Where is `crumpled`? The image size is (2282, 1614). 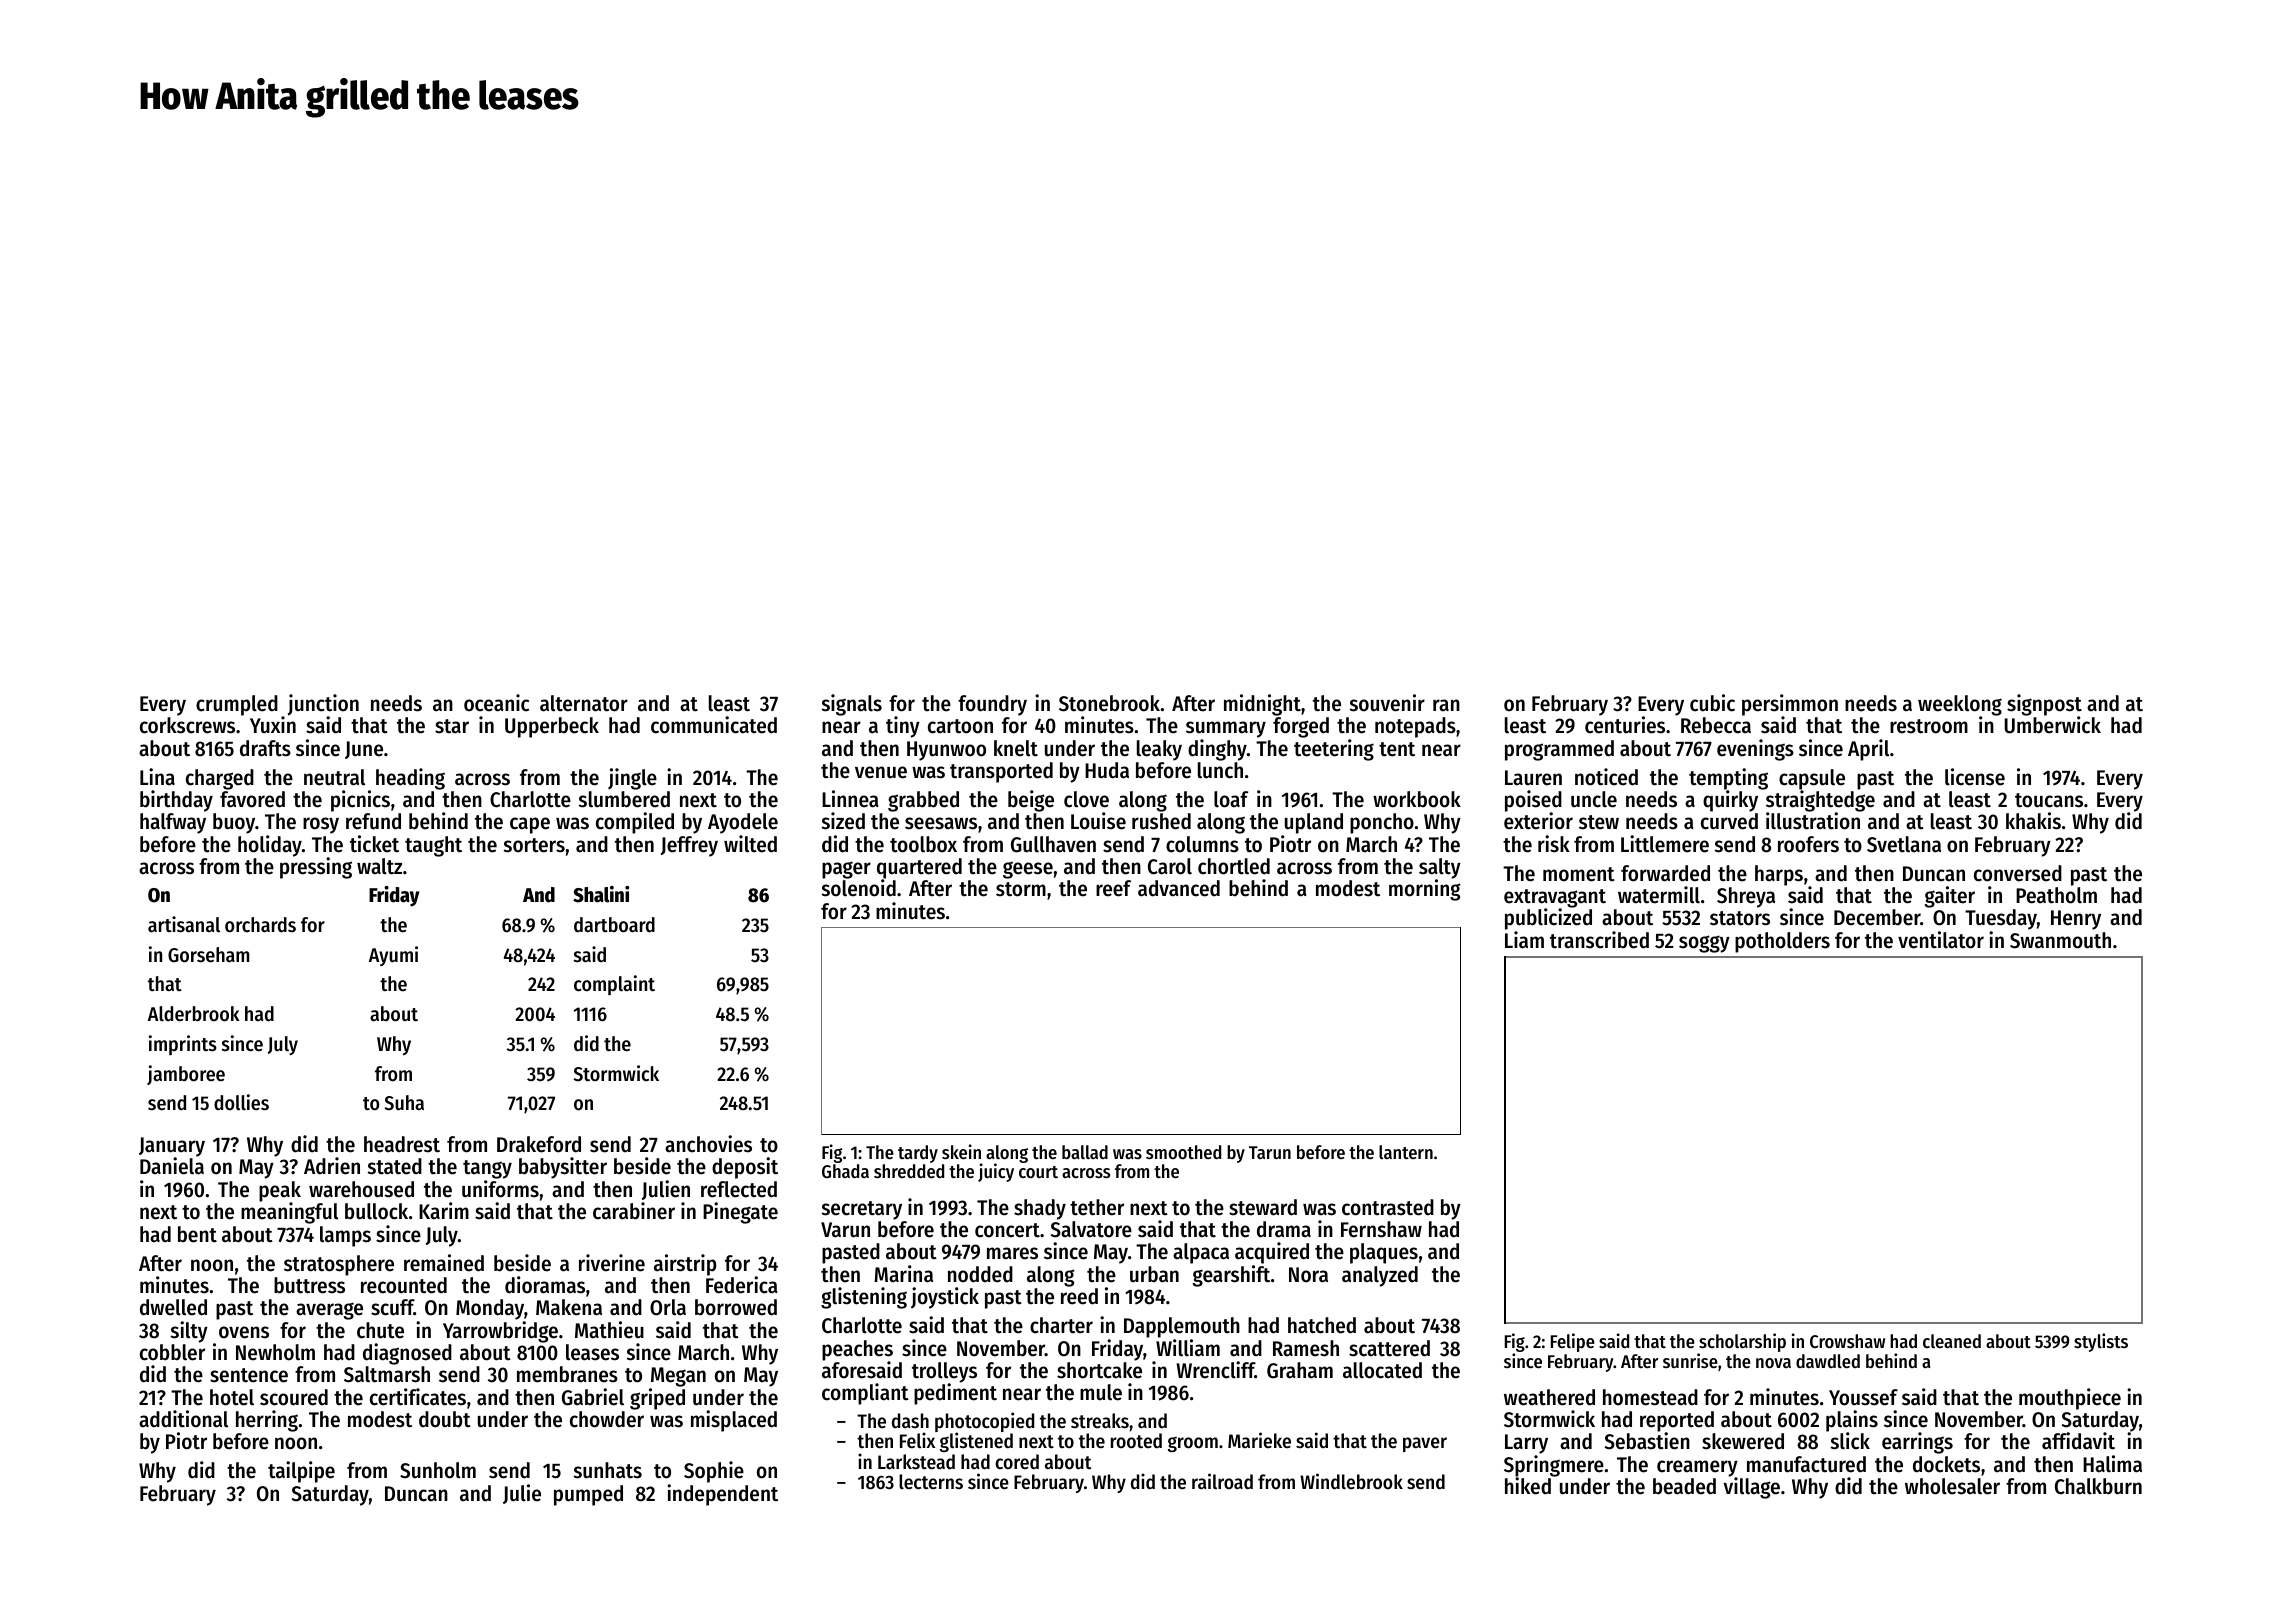 crumpled is located at coordinates (237, 705).
